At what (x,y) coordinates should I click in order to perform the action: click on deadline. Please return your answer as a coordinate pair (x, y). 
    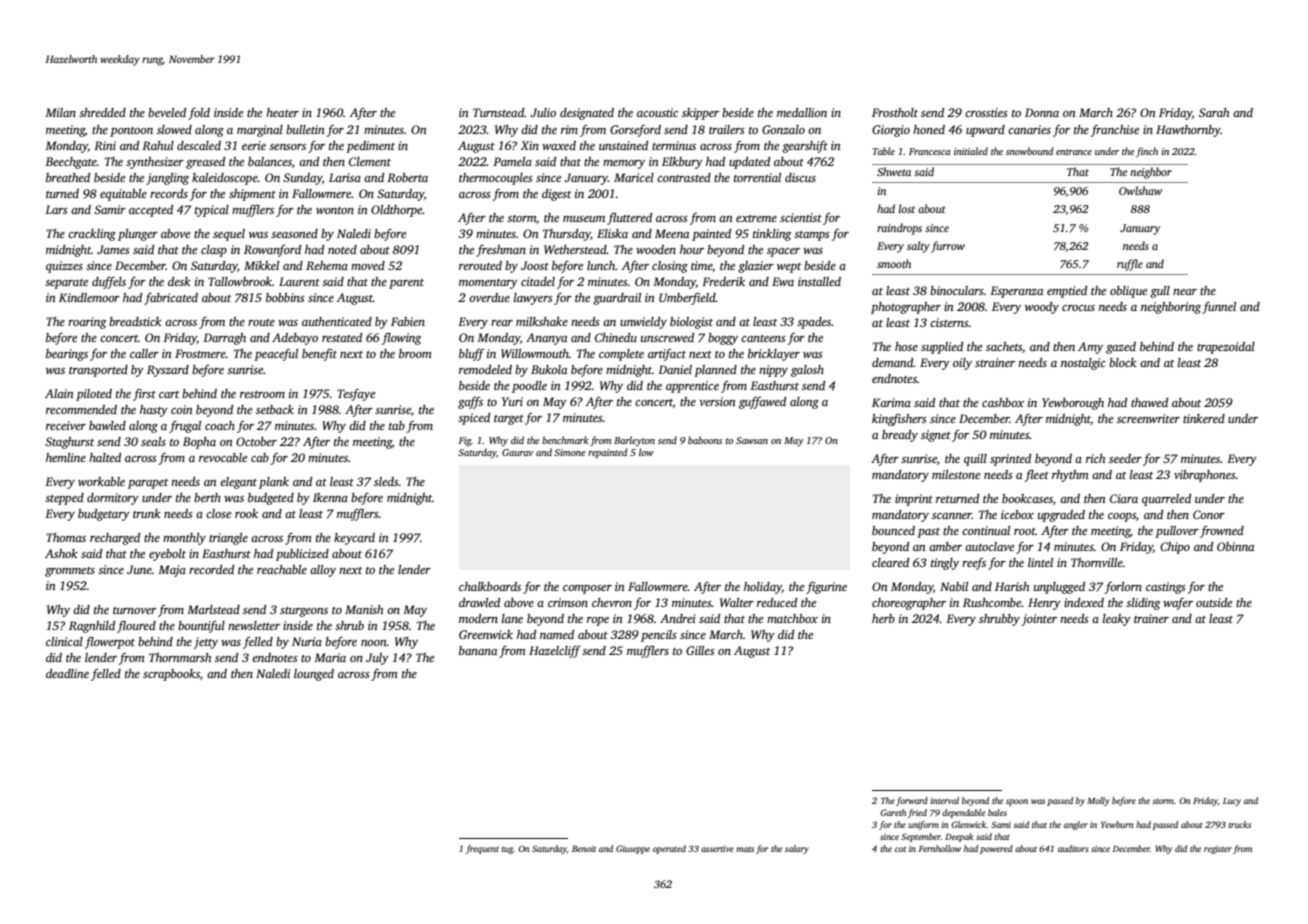
    Looking at the image, I should click on (67, 673).
